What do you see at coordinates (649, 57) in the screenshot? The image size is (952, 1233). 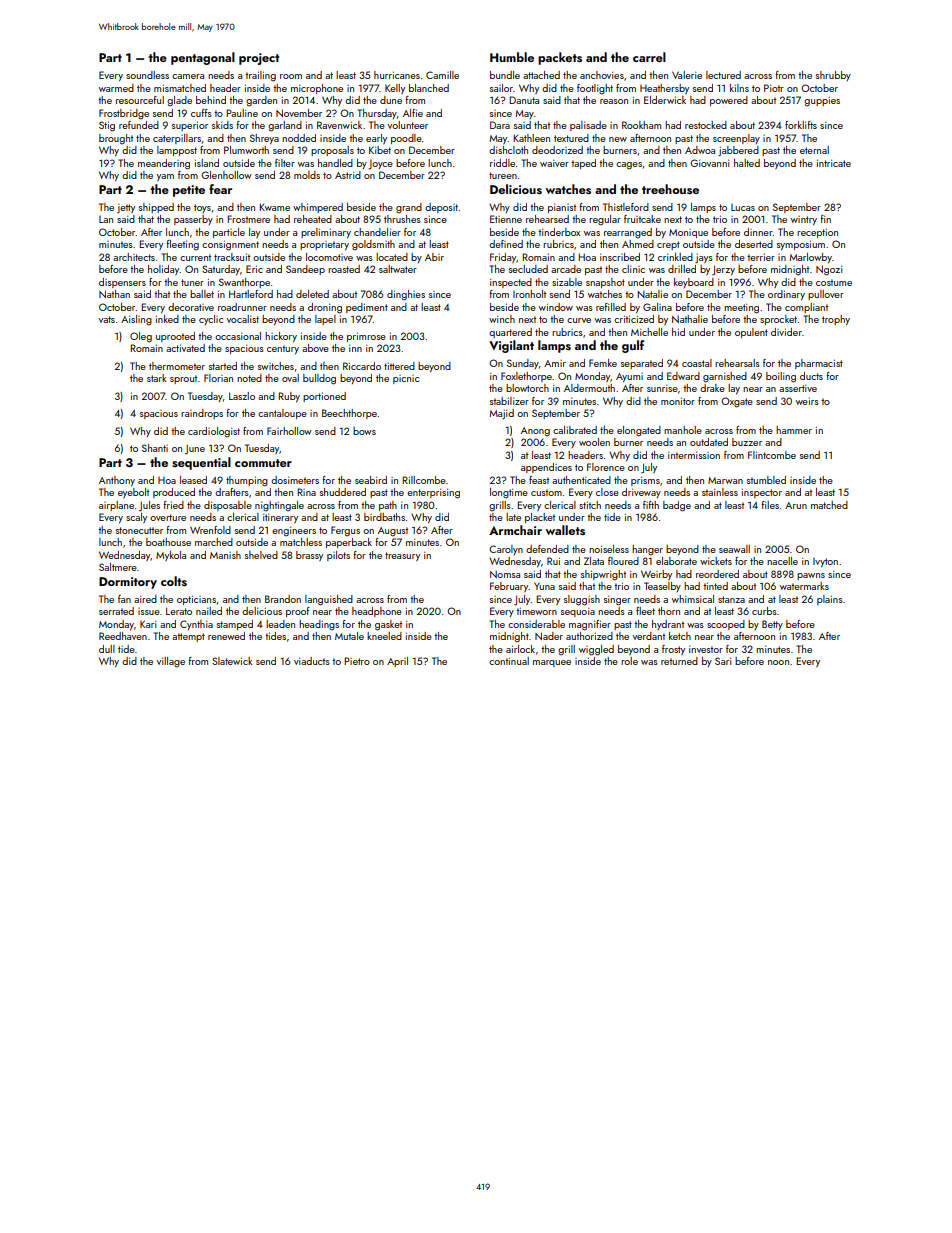 I see `carrel` at bounding box center [649, 57].
